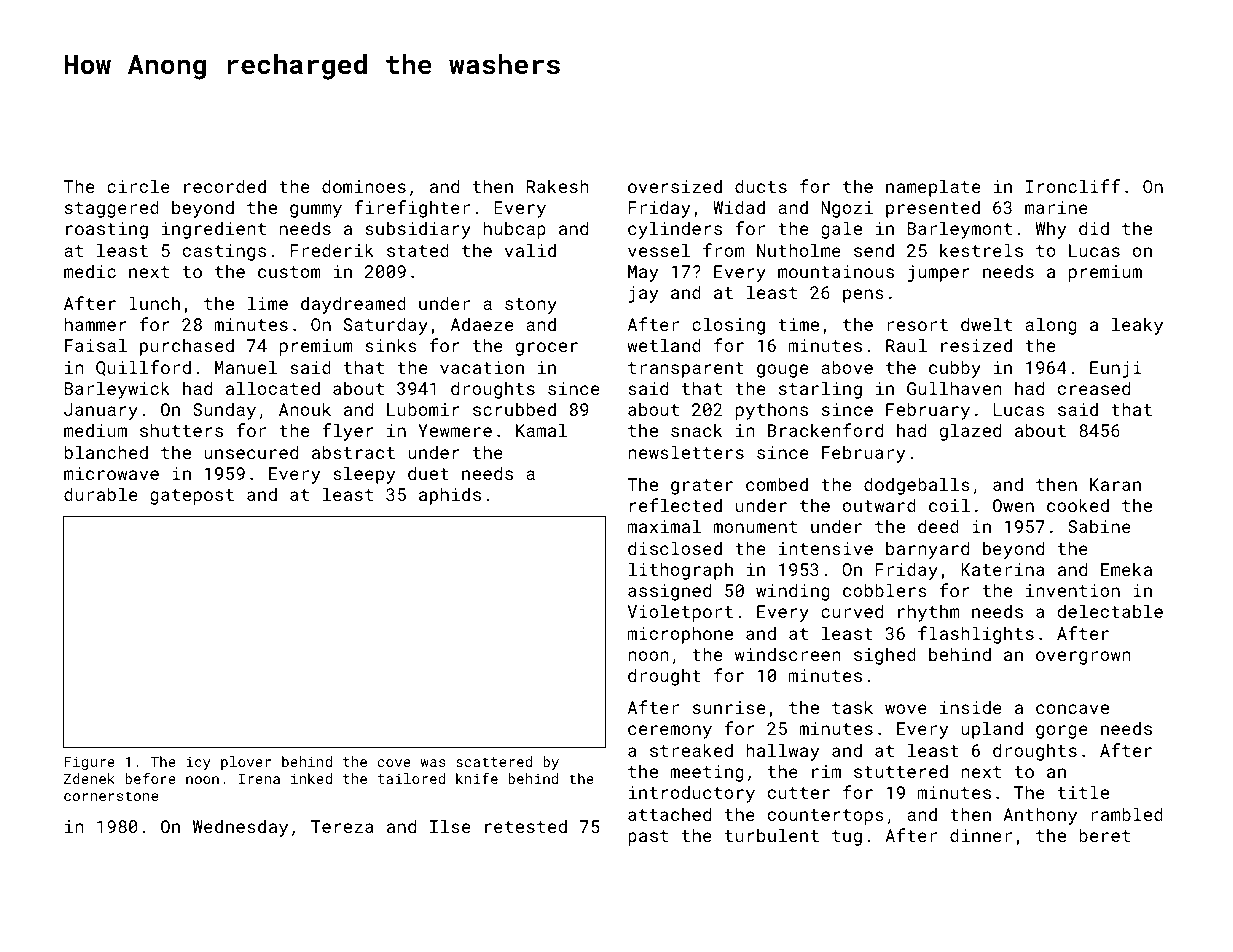 The width and height of the screenshot is (1233, 952). Describe the element at coordinates (825, 430) in the screenshot. I see `Brackenford` at that location.
